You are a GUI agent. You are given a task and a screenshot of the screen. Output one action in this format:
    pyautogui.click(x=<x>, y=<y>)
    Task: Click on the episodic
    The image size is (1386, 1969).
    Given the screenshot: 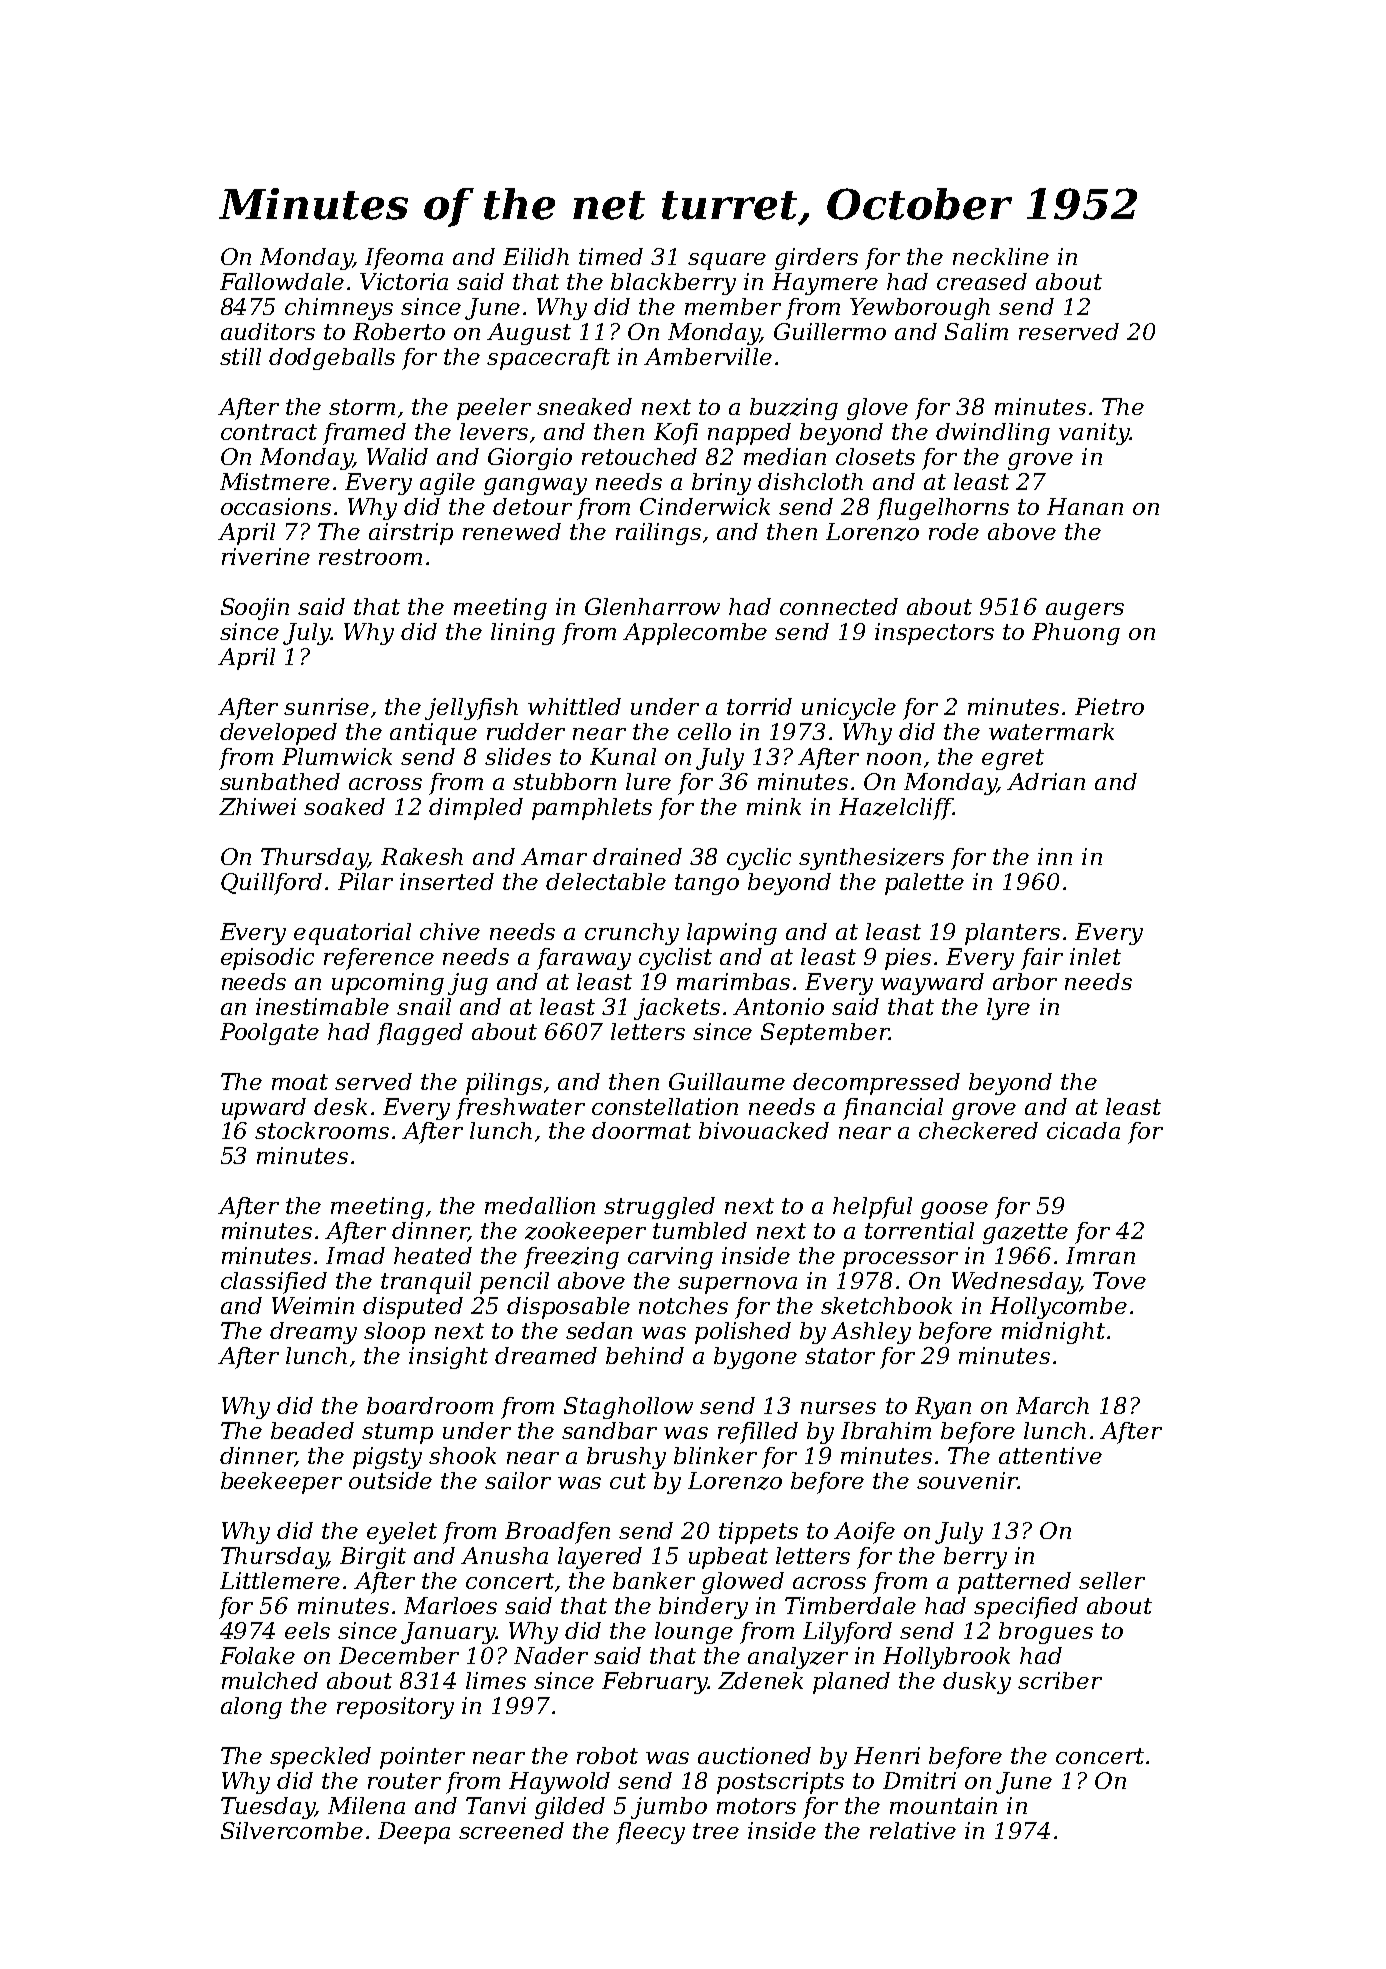 What is the action you would take?
    pyautogui.click(x=267, y=959)
